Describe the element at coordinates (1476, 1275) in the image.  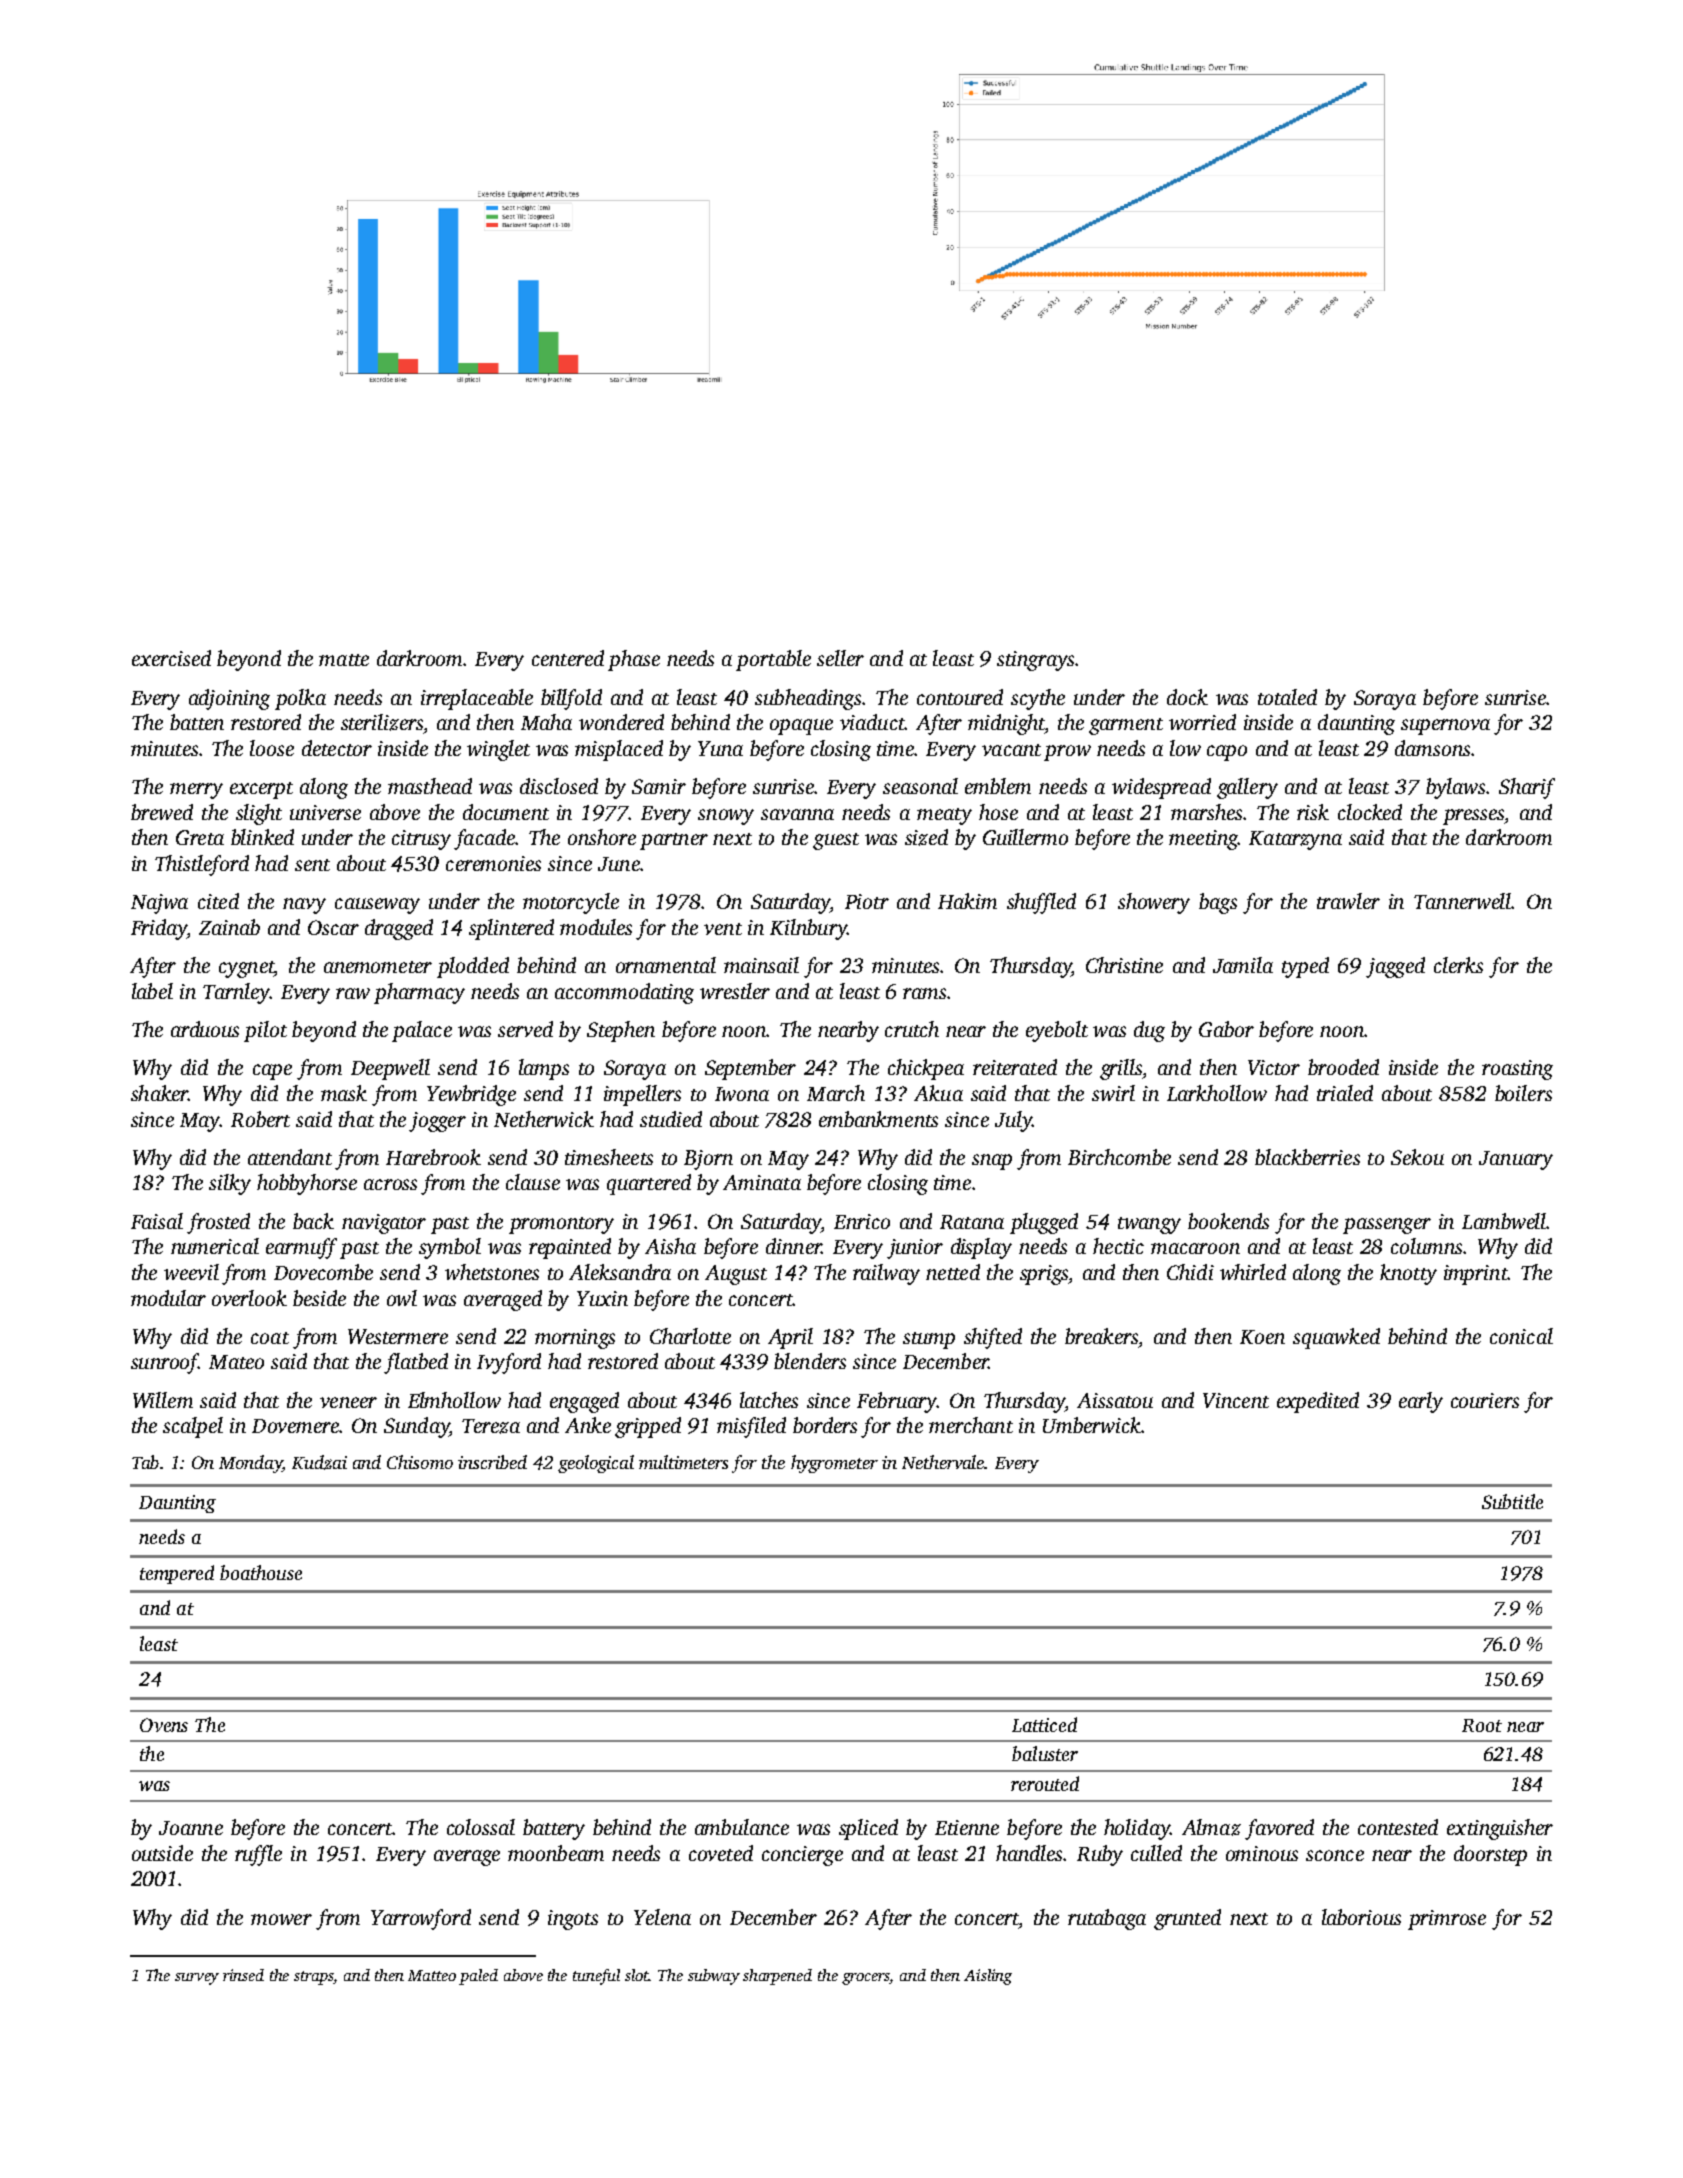
I see `imprint` at that location.
